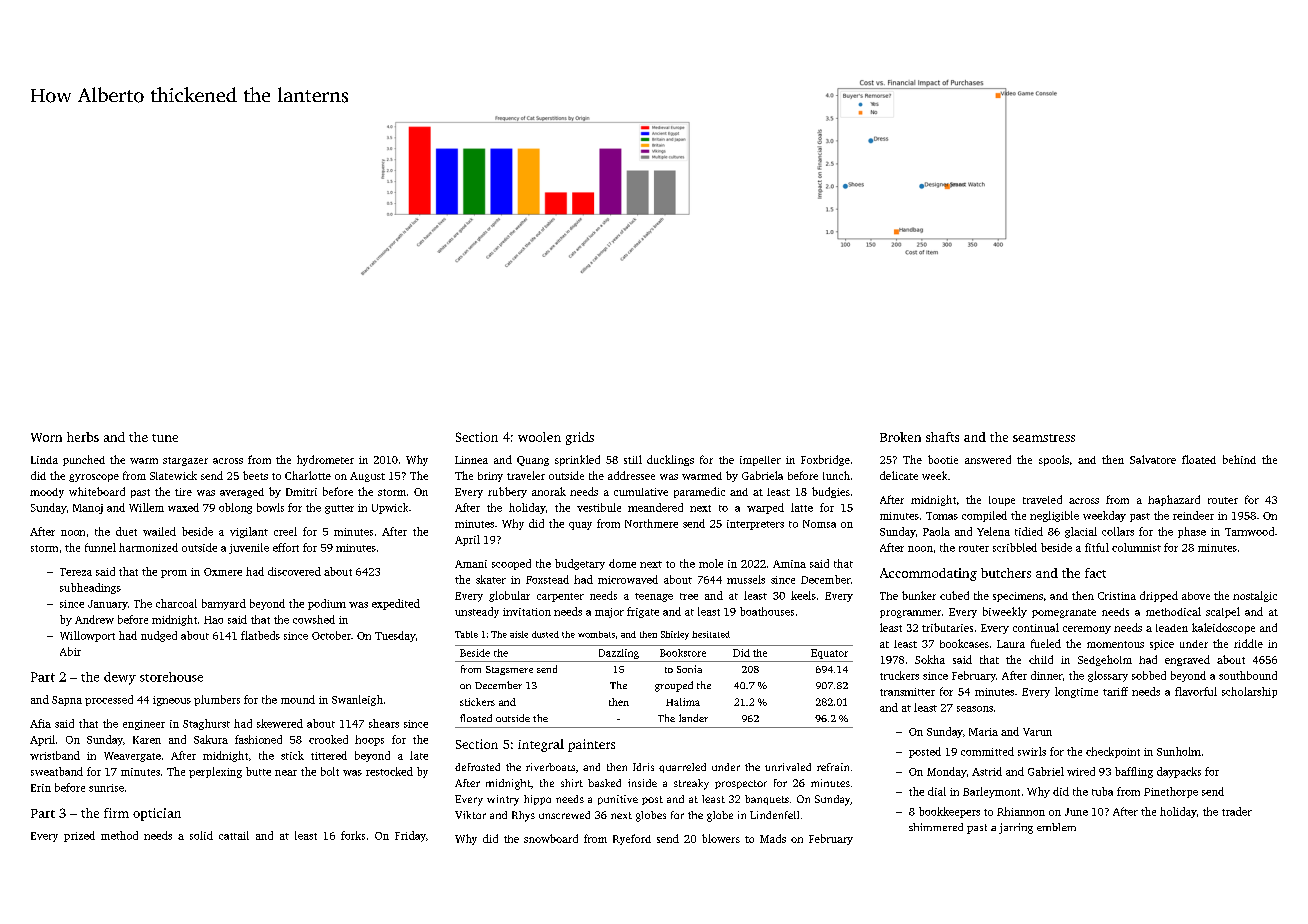  Describe the element at coordinates (235, 508) in the document. I see `oblong` at that location.
